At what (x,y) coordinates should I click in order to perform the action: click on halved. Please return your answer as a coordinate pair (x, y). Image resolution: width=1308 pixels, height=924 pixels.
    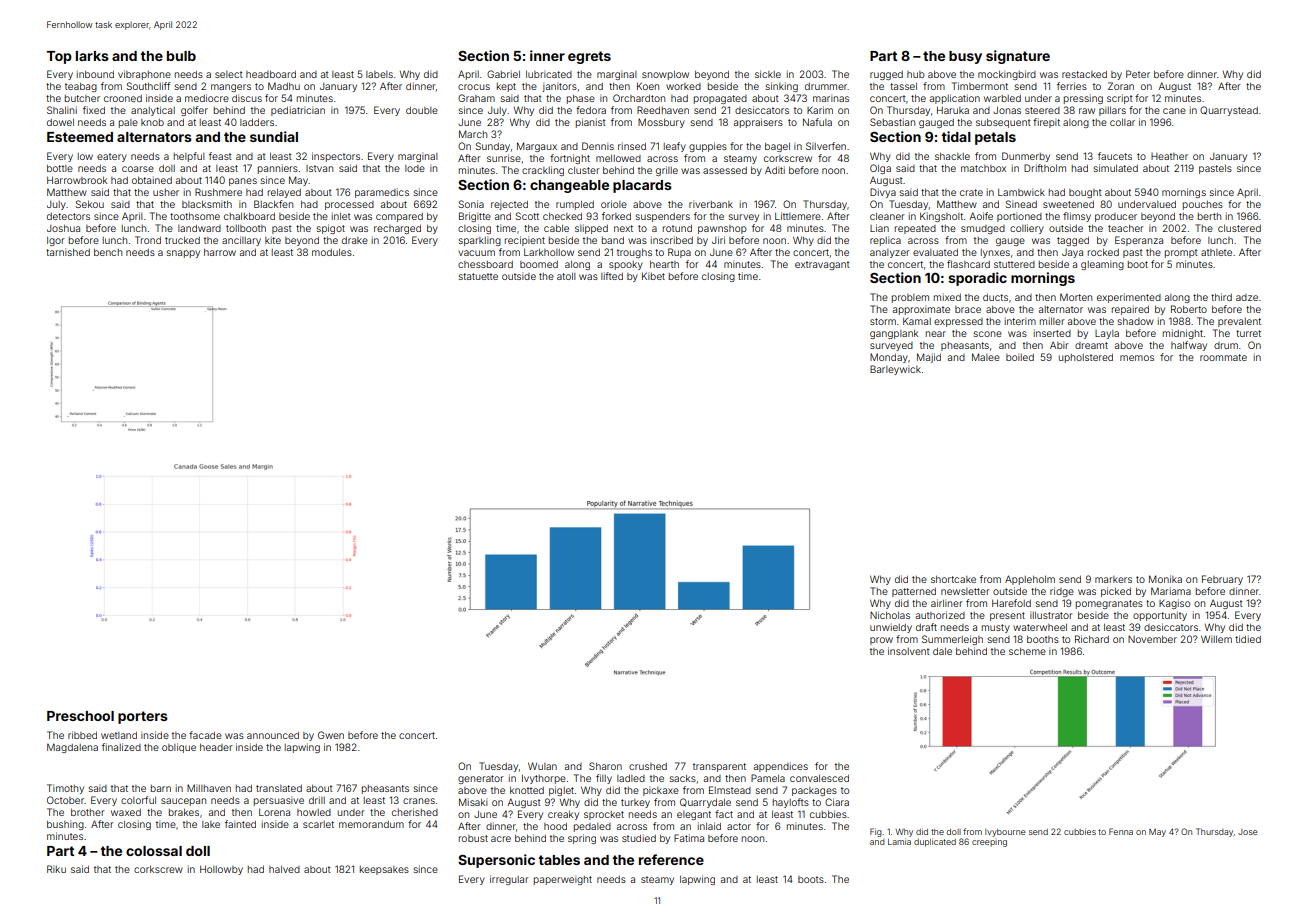
    Looking at the image, I should click on (284, 869).
